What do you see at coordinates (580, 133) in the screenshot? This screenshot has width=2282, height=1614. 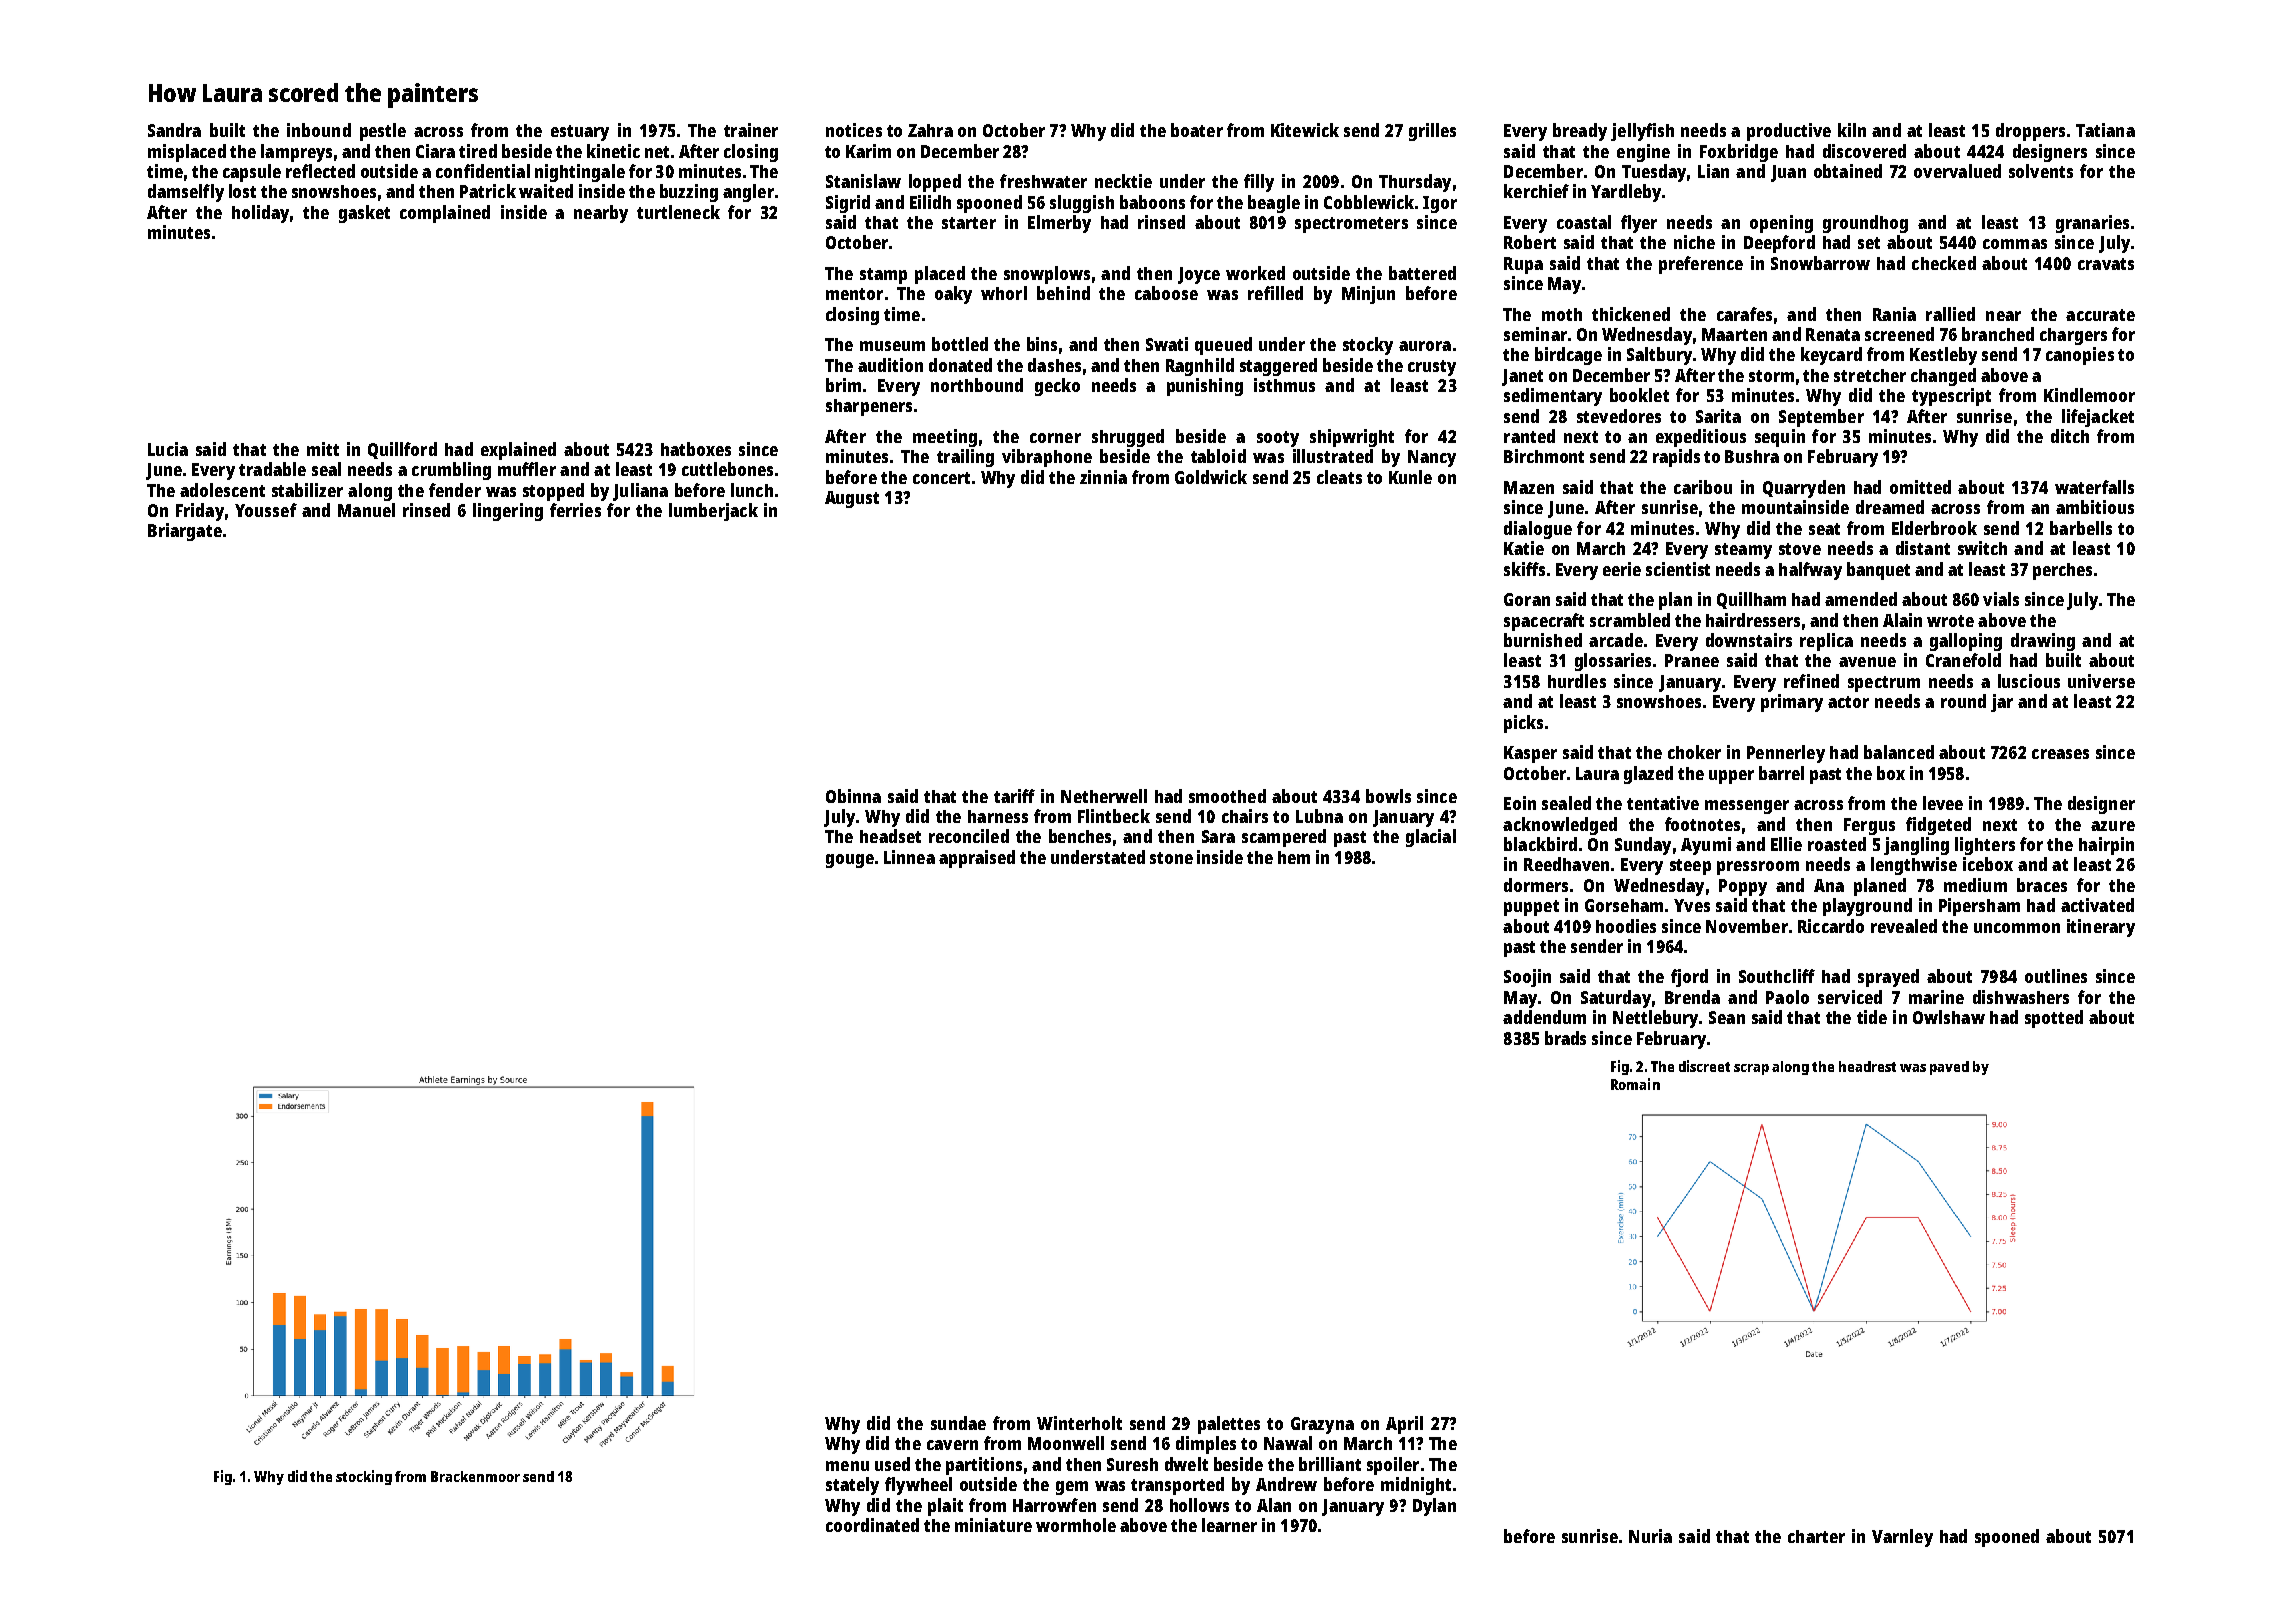 I see `estuary` at bounding box center [580, 133].
